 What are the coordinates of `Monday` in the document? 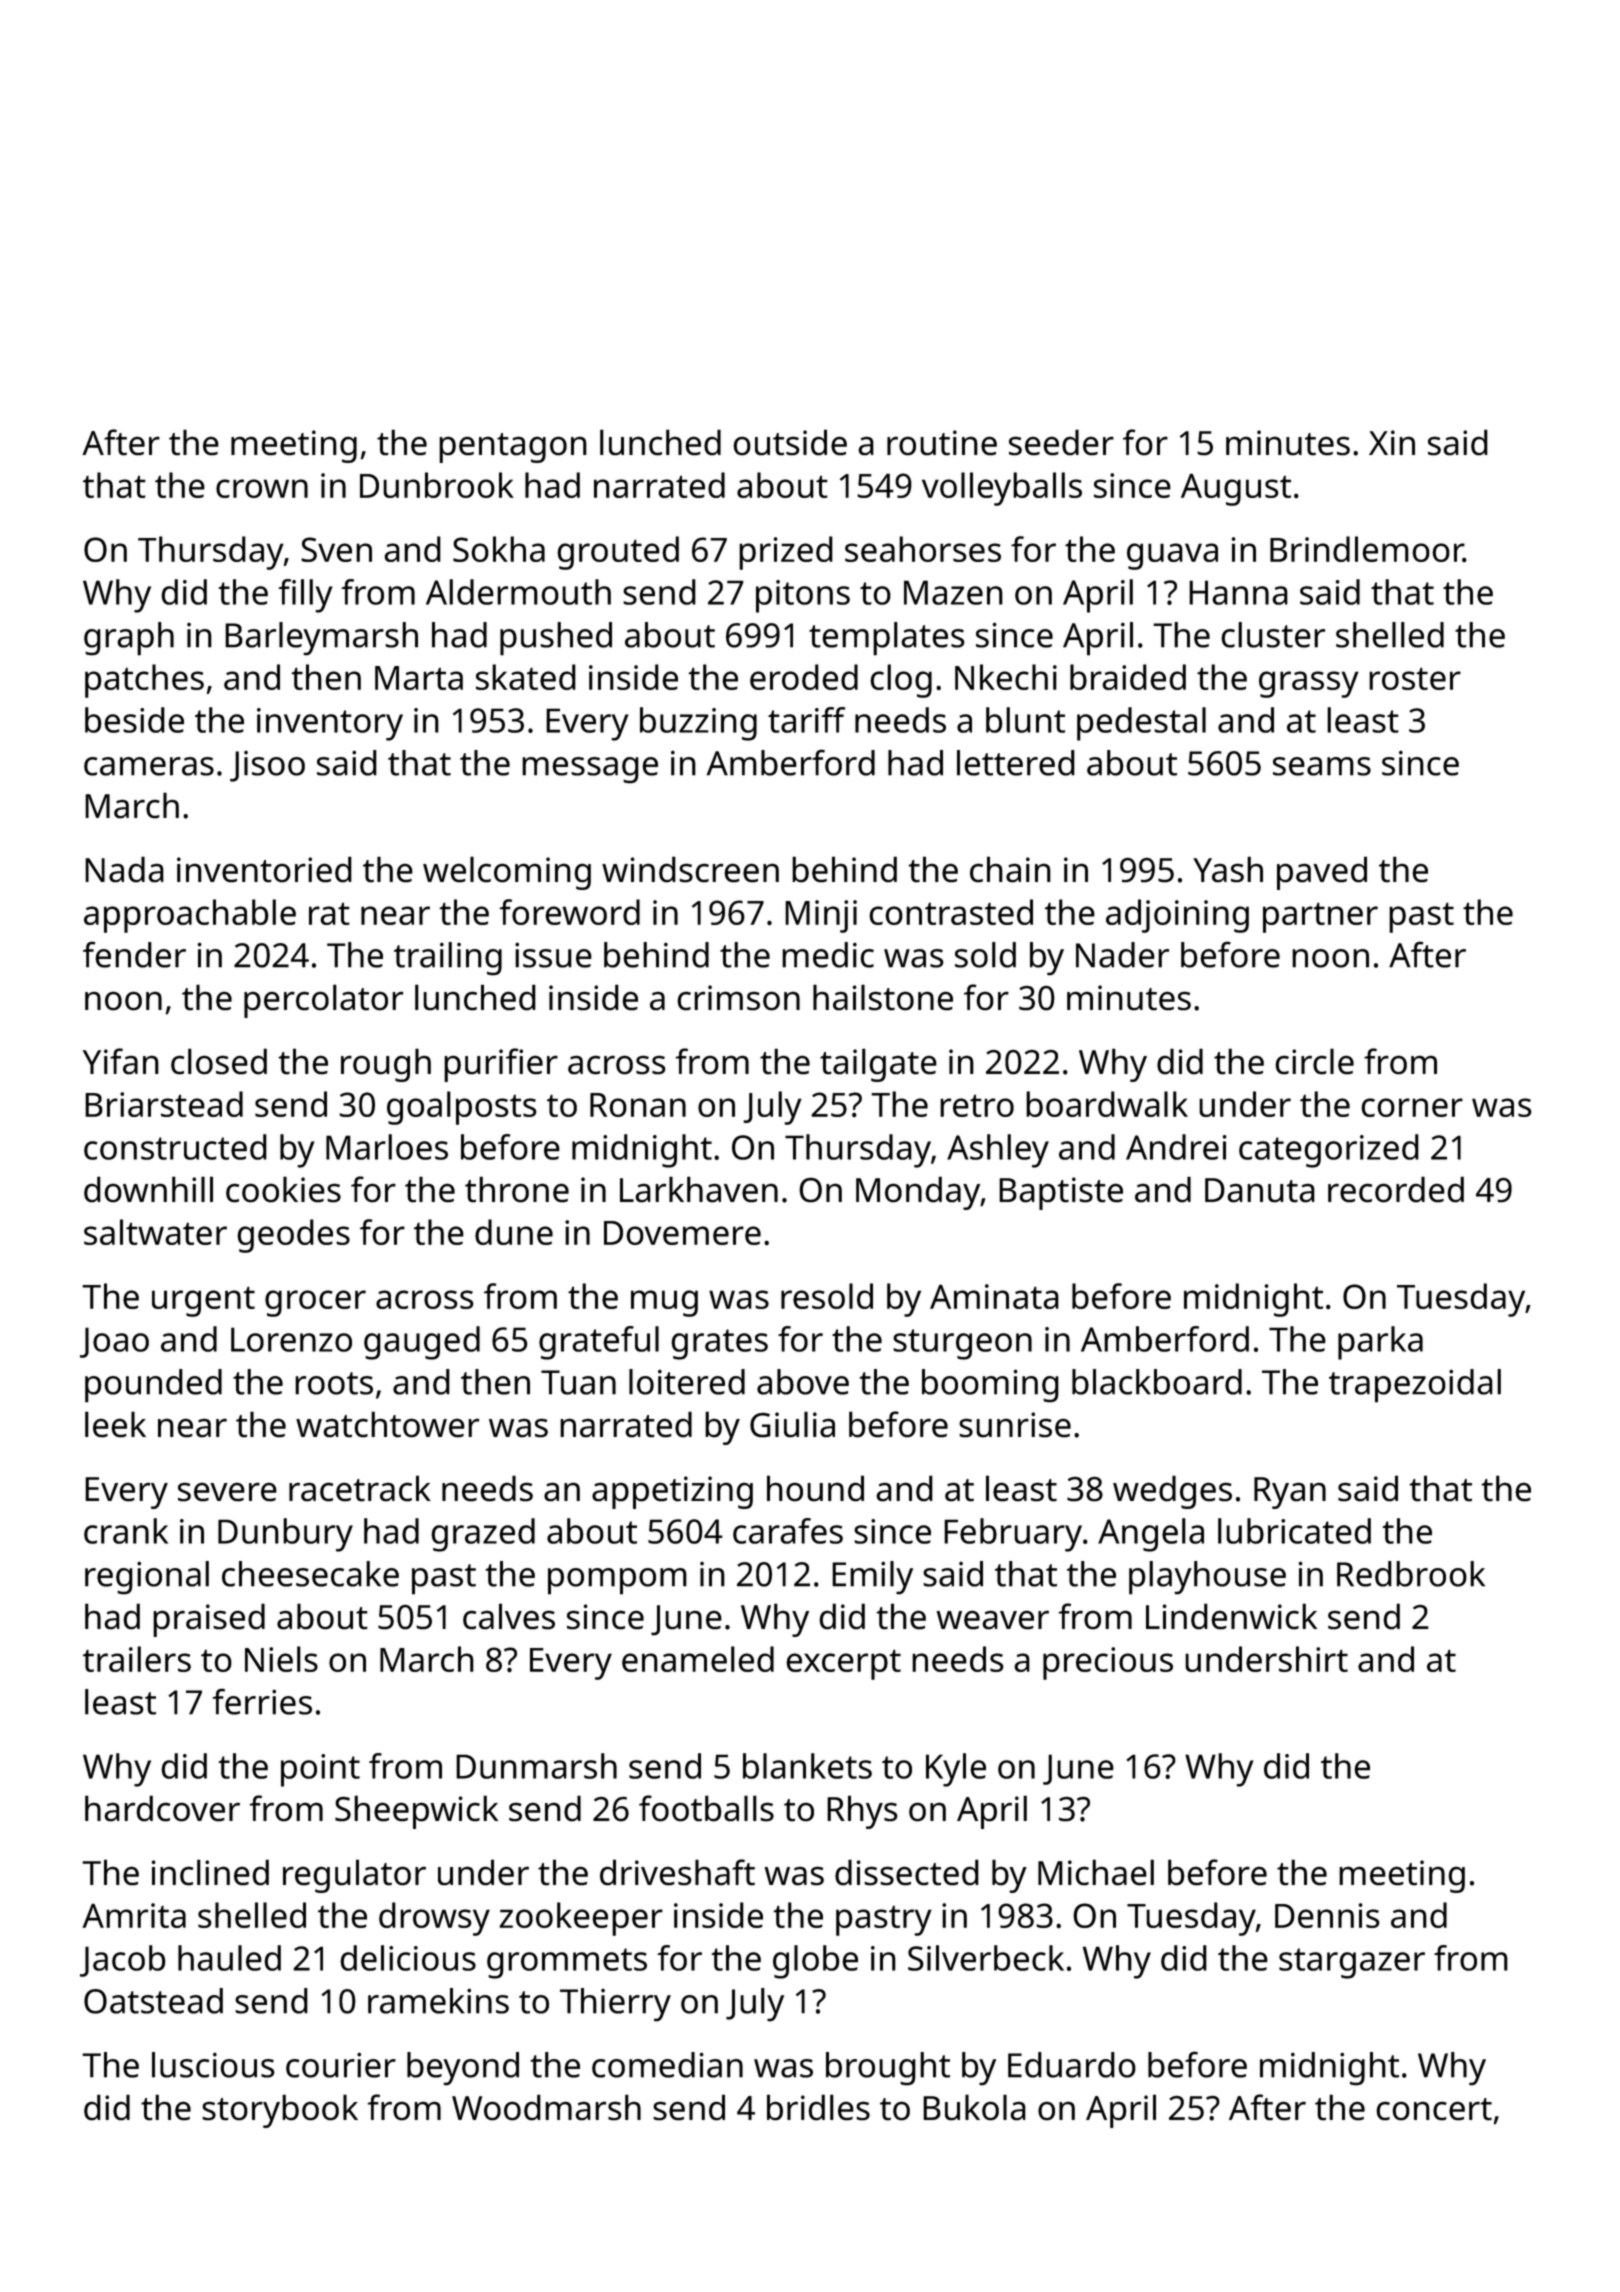 It's located at (918, 1193).
